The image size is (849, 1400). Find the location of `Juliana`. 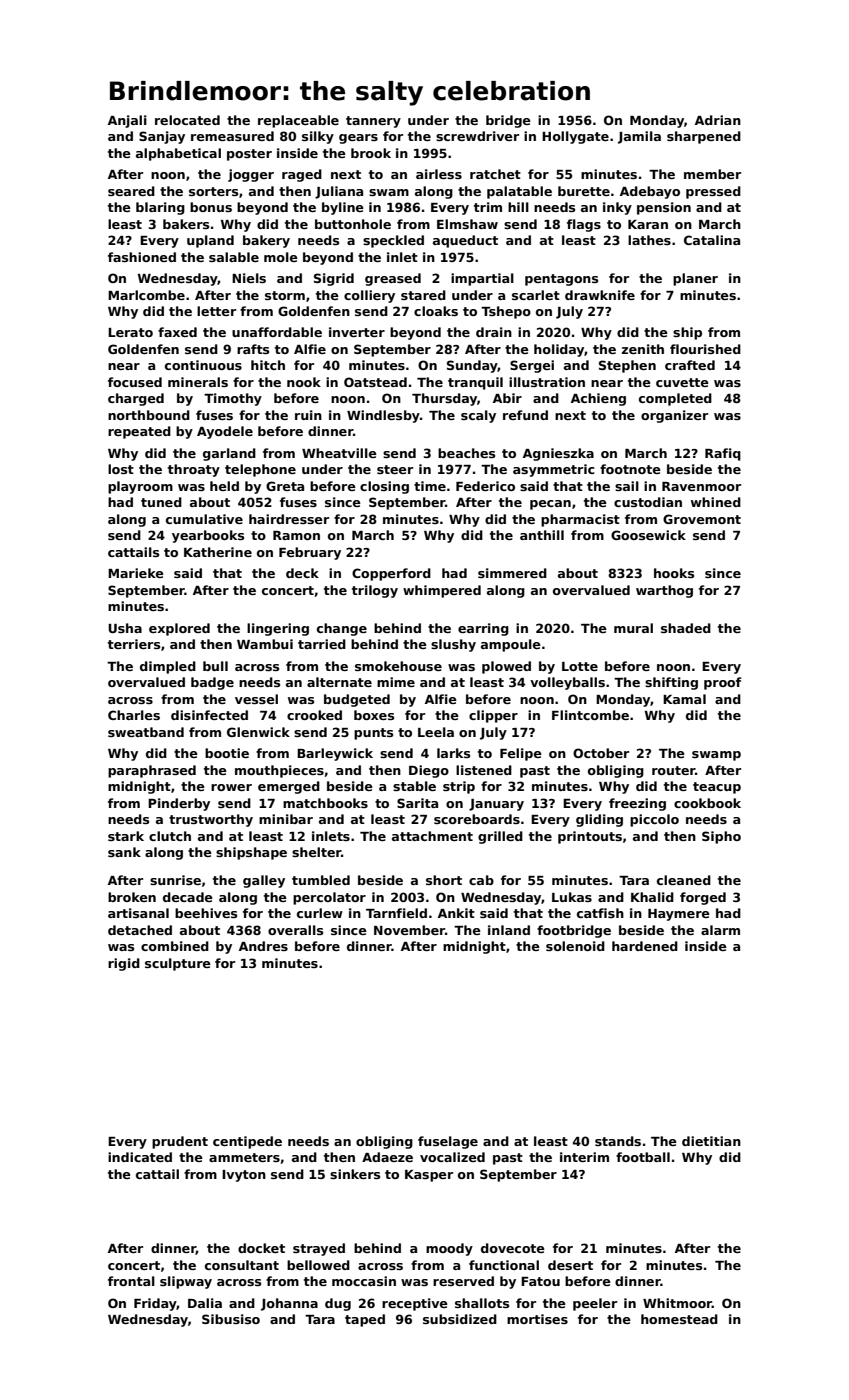

Juliana is located at coordinates (339, 192).
